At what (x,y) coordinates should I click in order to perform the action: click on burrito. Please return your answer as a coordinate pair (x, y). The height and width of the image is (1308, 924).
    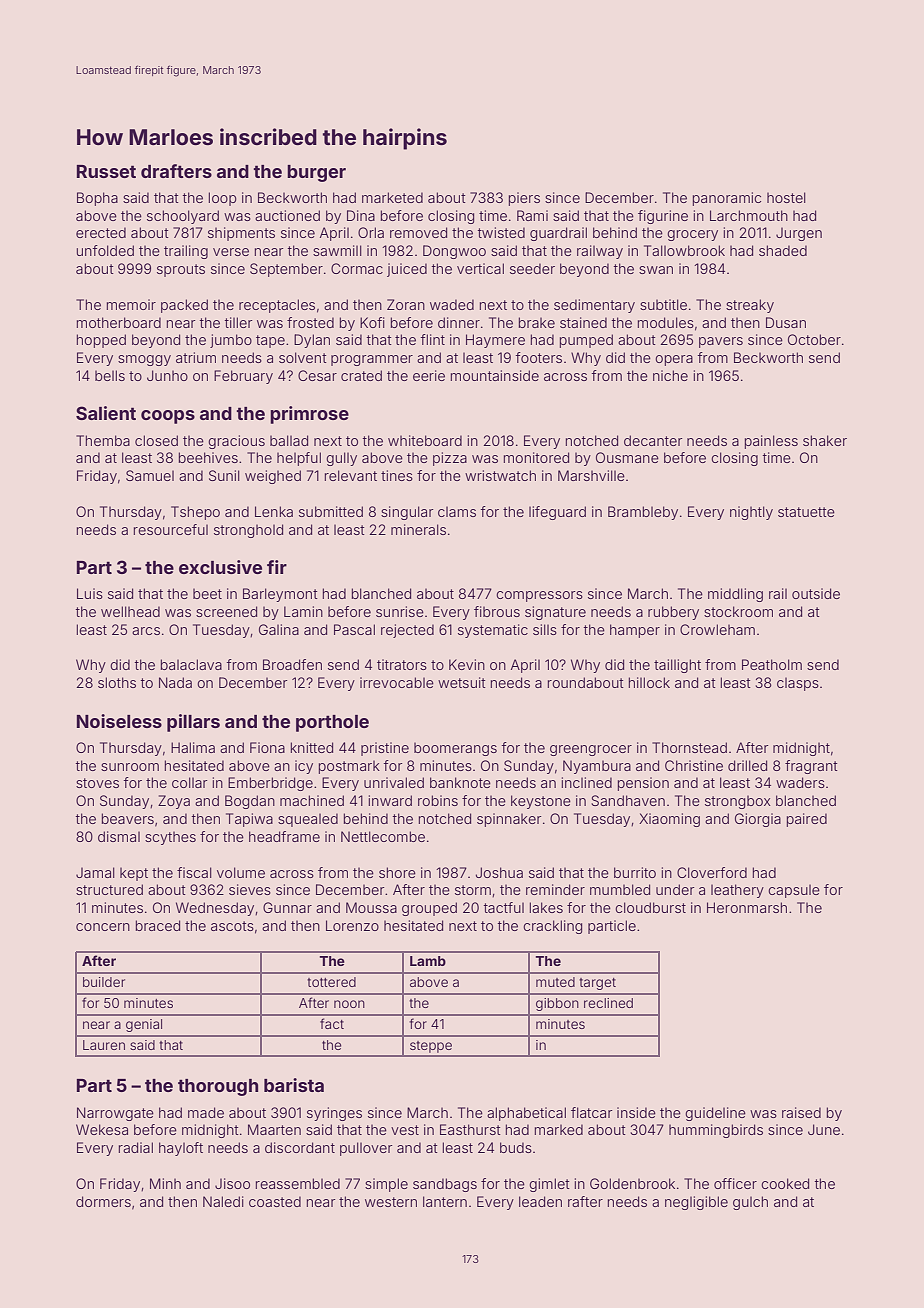
    Looking at the image, I should click on (635, 872).
